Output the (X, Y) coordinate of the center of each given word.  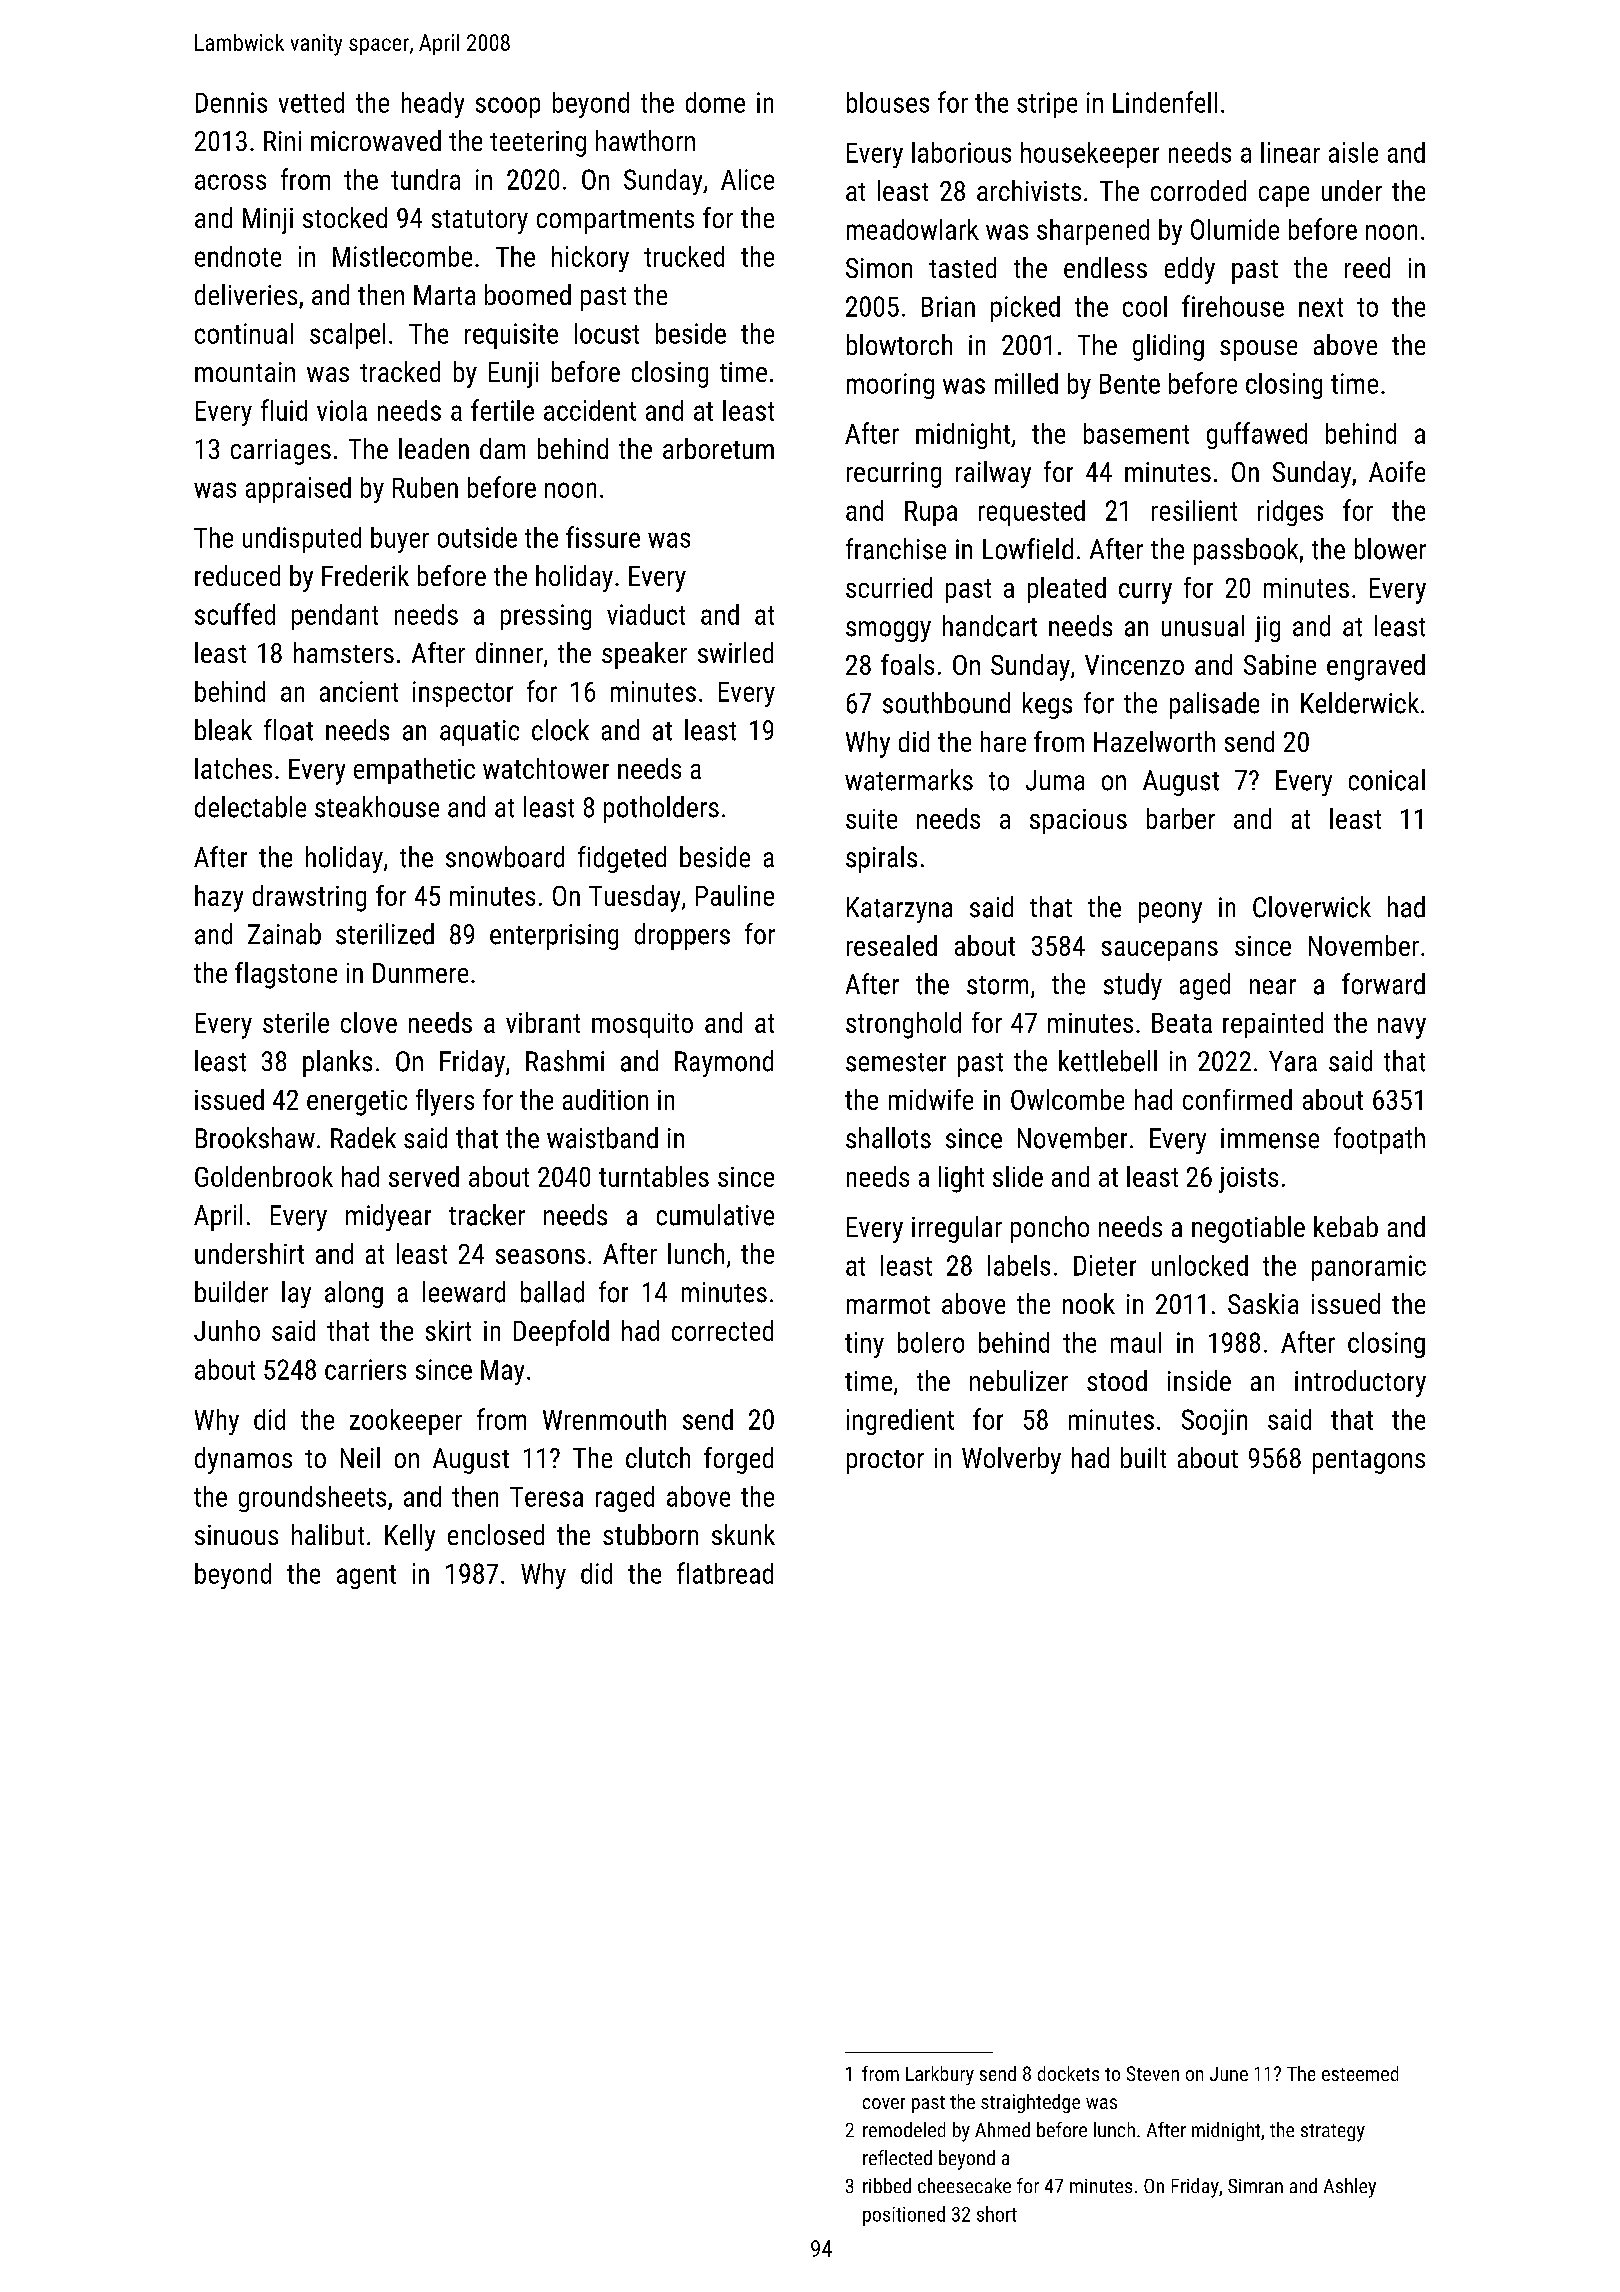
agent (366, 1577)
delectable (250, 807)
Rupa (931, 513)
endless (1105, 267)
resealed (892, 945)
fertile (502, 410)
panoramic (1369, 1268)
